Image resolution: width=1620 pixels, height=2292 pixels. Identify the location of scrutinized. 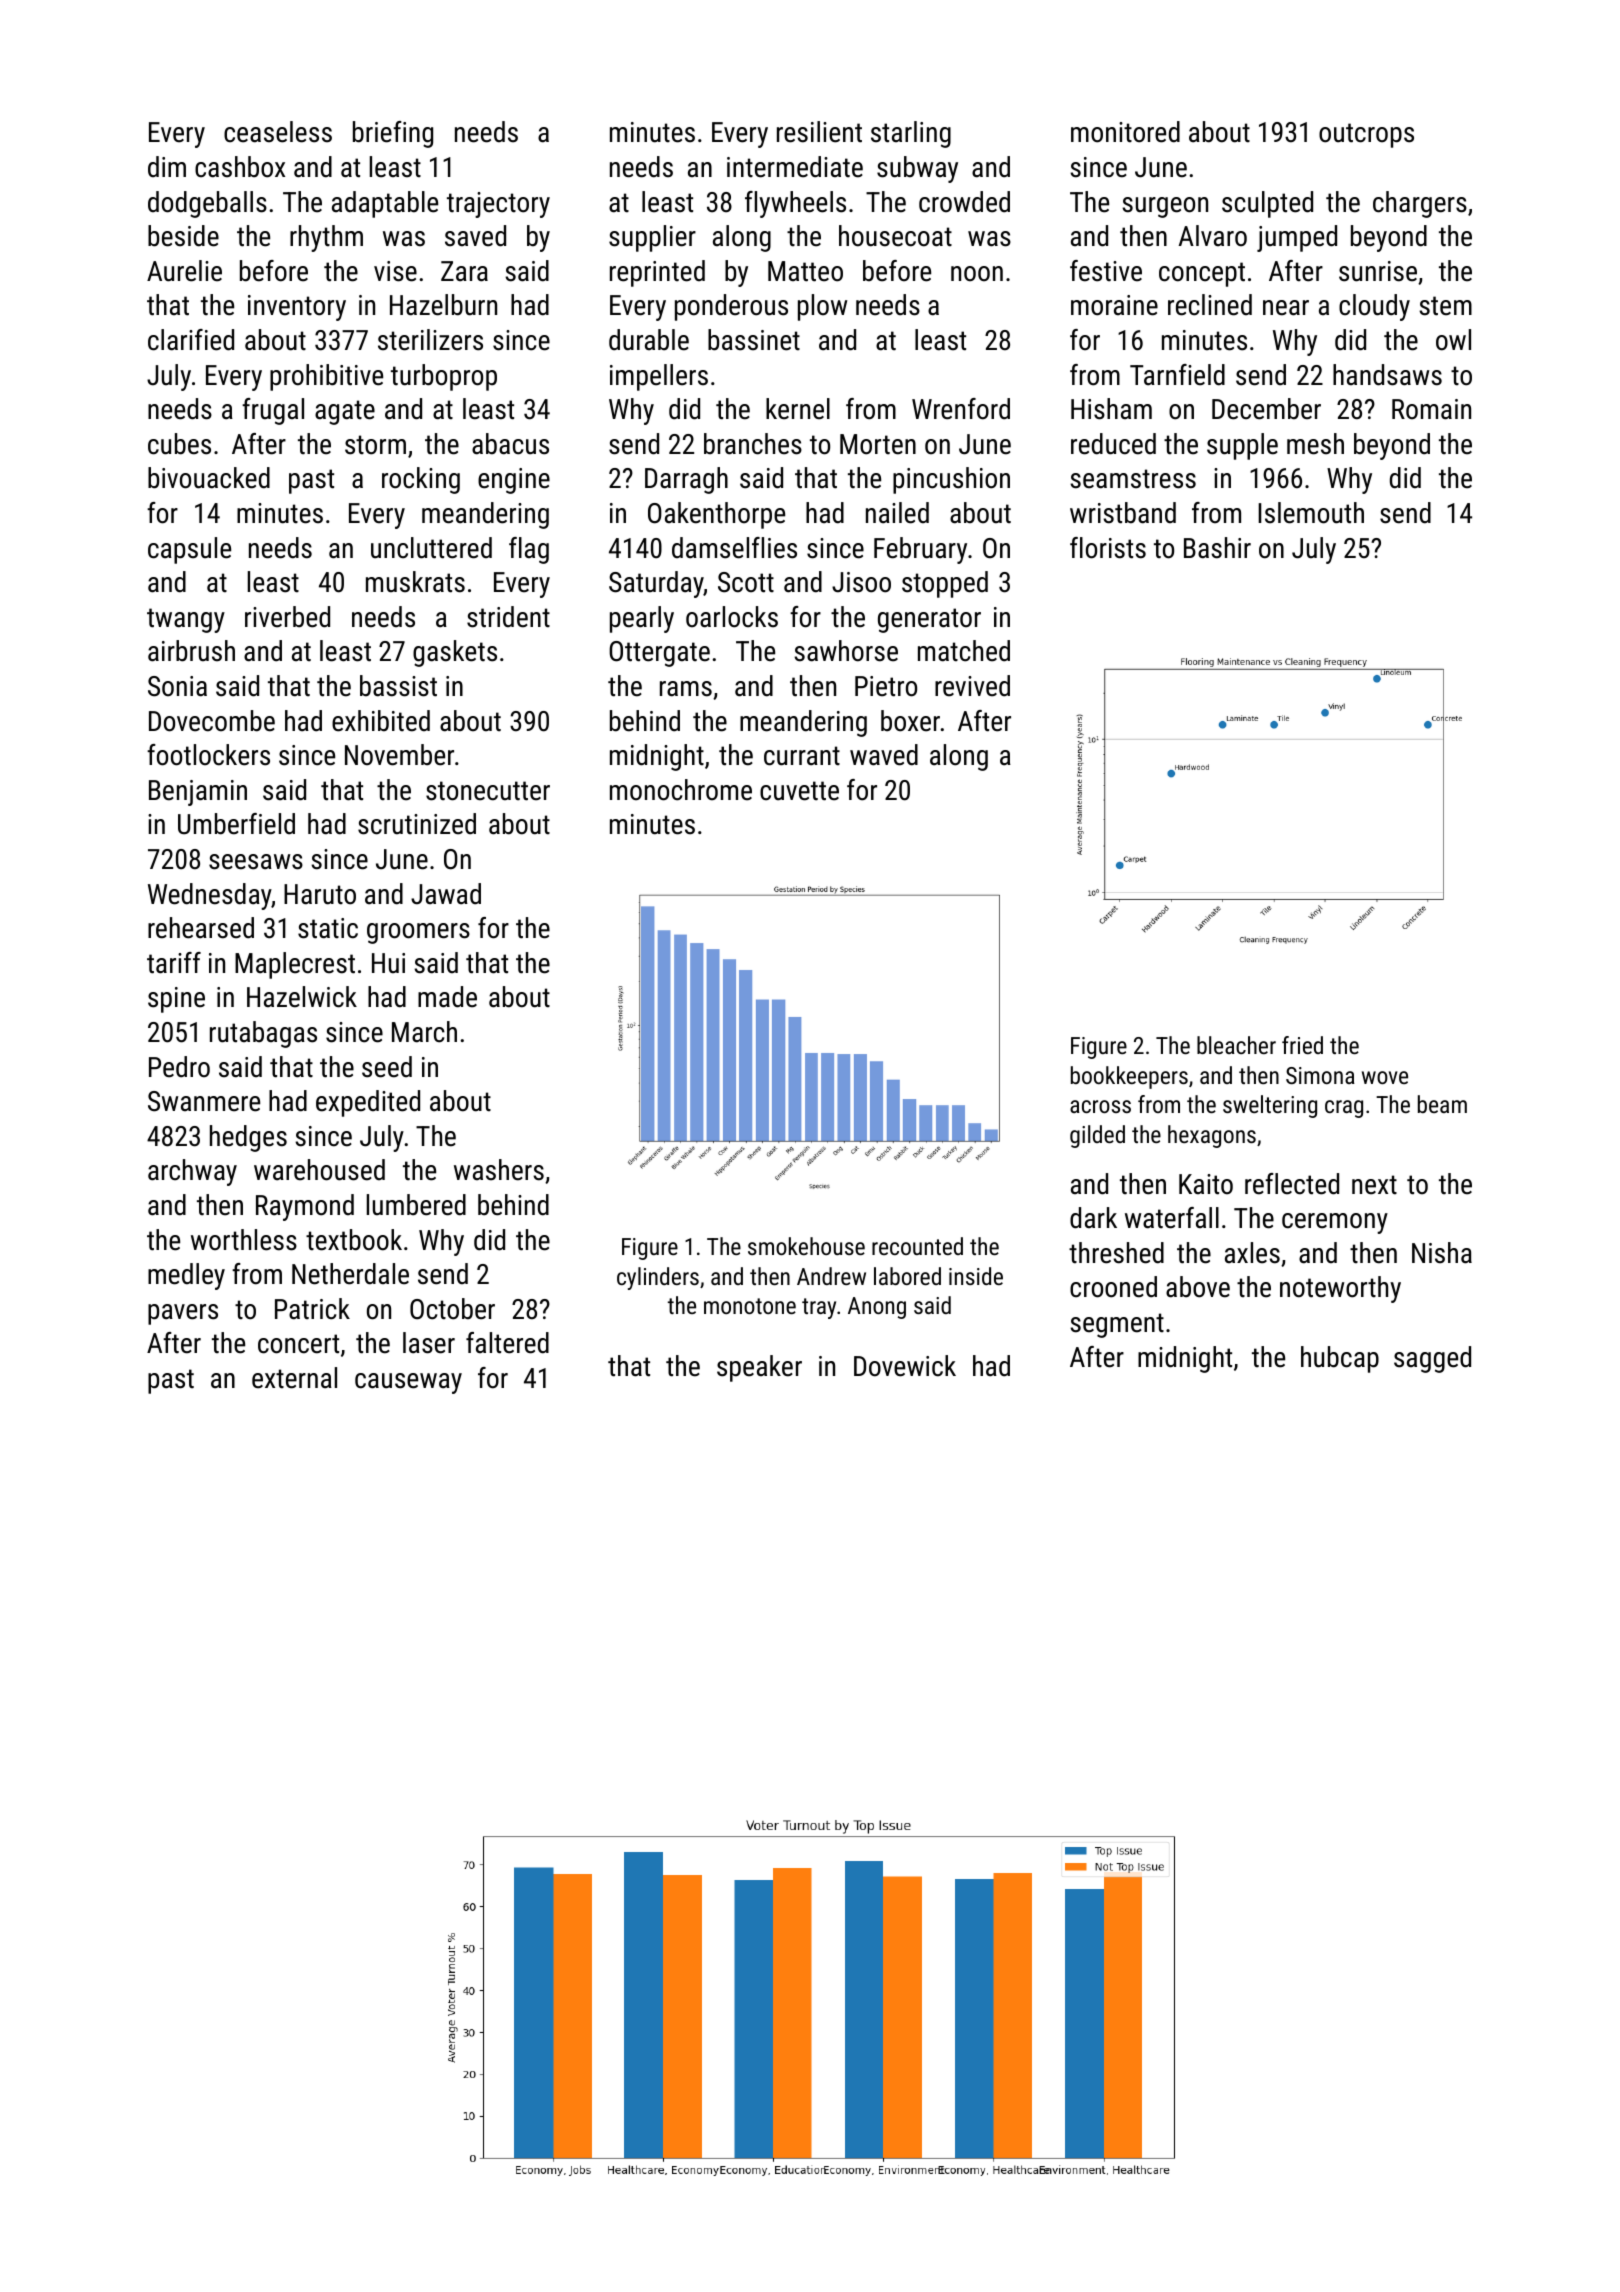
(417, 824).
